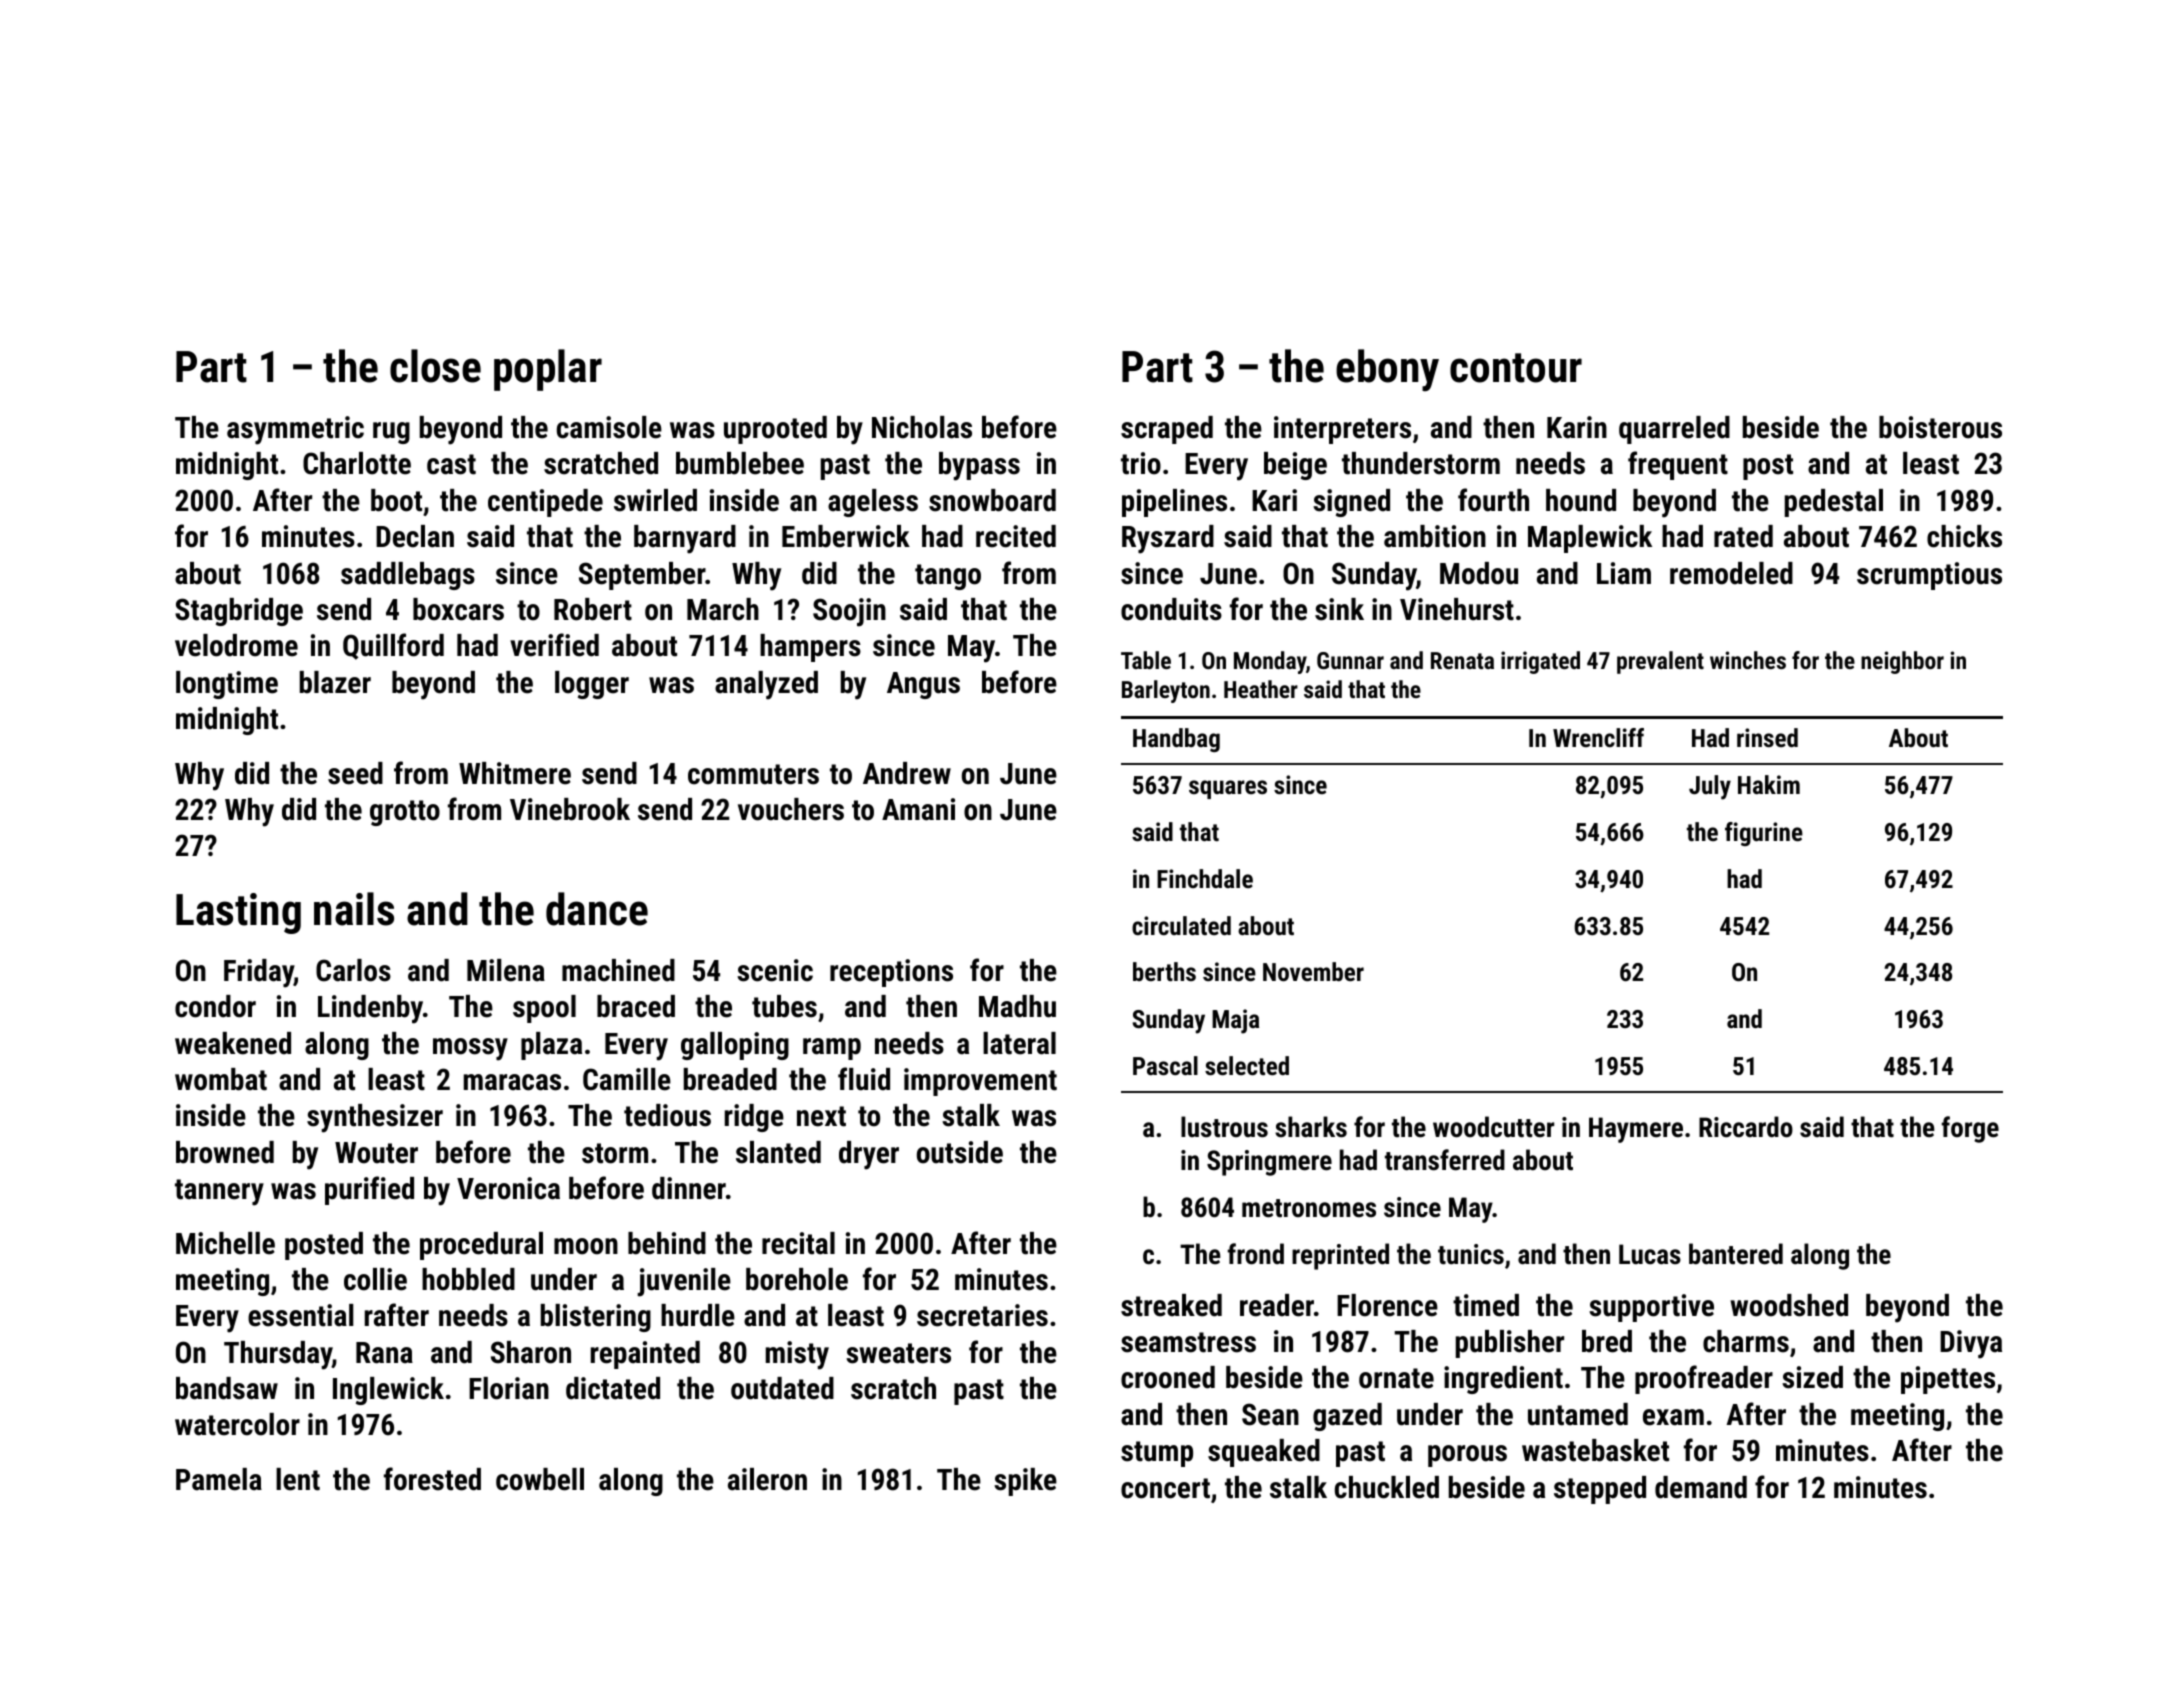  Describe the element at coordinates (1017, 1006) in the screenshot. I see `Madhu` at that location.
